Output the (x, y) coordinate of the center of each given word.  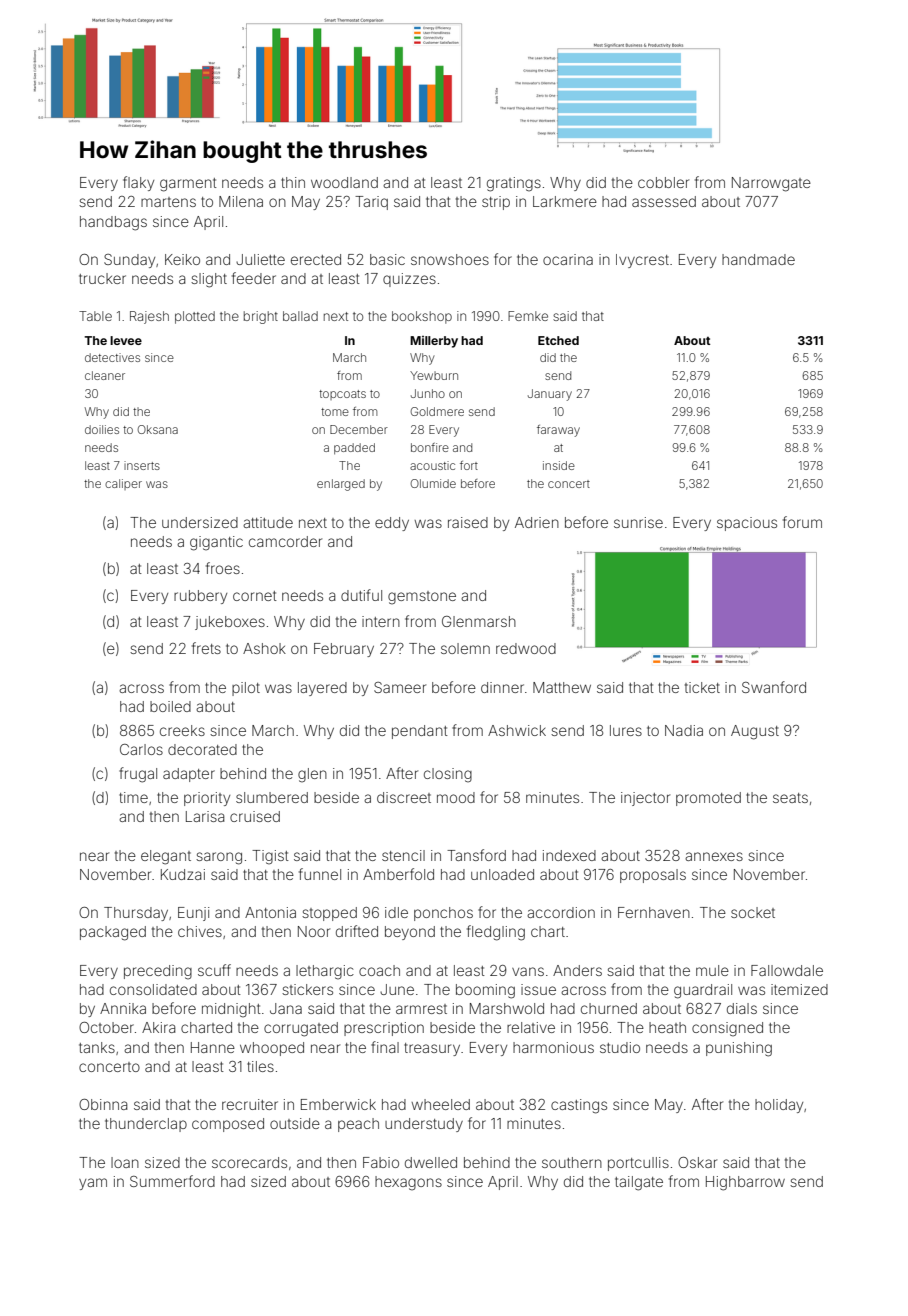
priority (207, 799)
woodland (344, 182)
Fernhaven (654, 912)
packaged (113, 933)
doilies (102, 429)
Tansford (476, 855)
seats (790, 798)
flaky (138, 183)
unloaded (502, 874)
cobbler (663, 182)
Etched (558, 340)
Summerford (172, 1181)
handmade (758, 259)
